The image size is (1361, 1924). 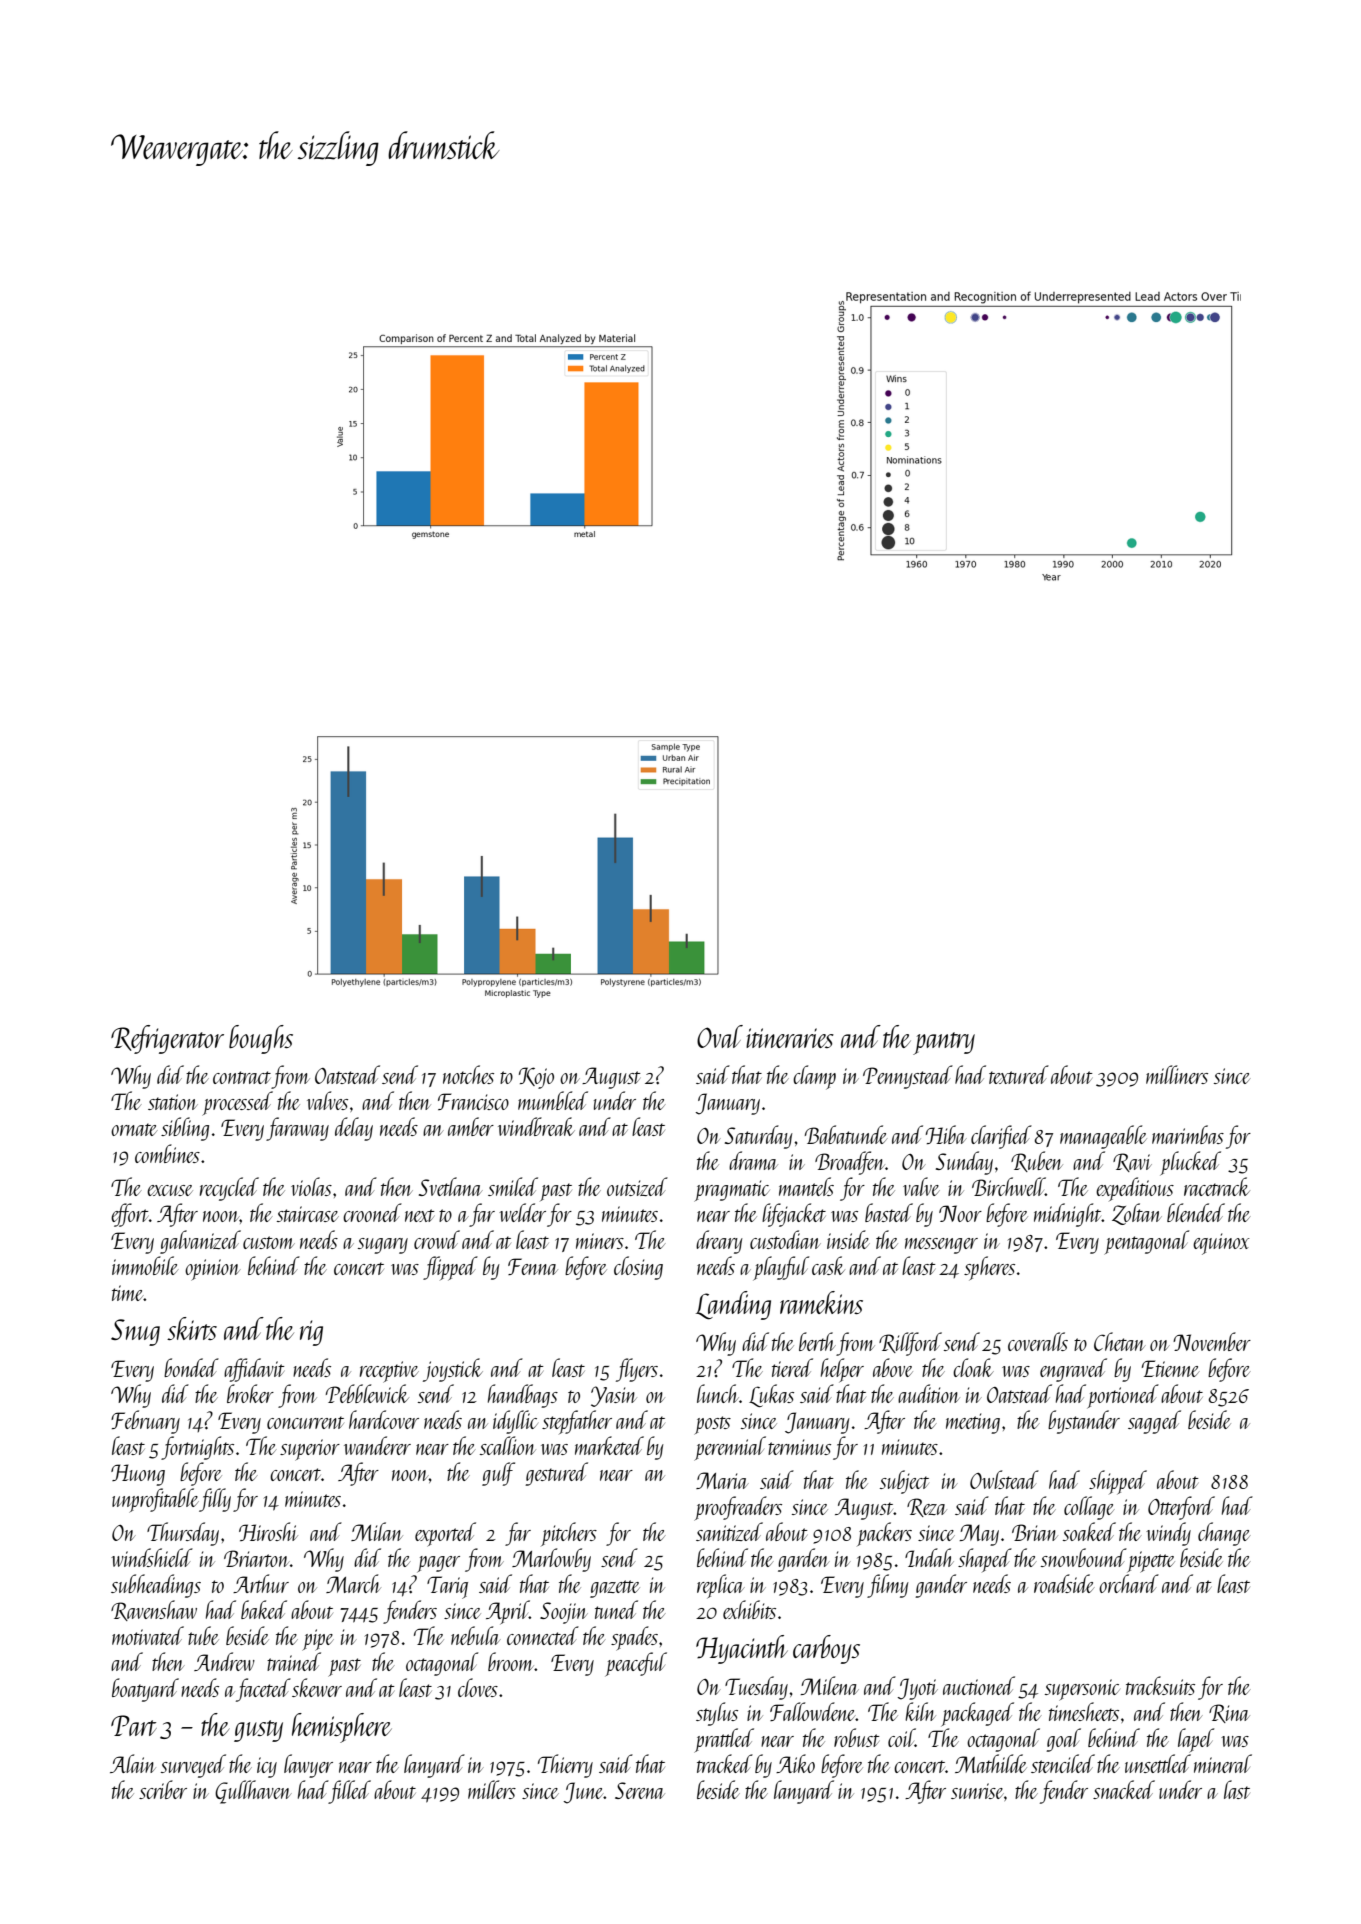 I want to click on notches, so click(x=468, y=1074).
